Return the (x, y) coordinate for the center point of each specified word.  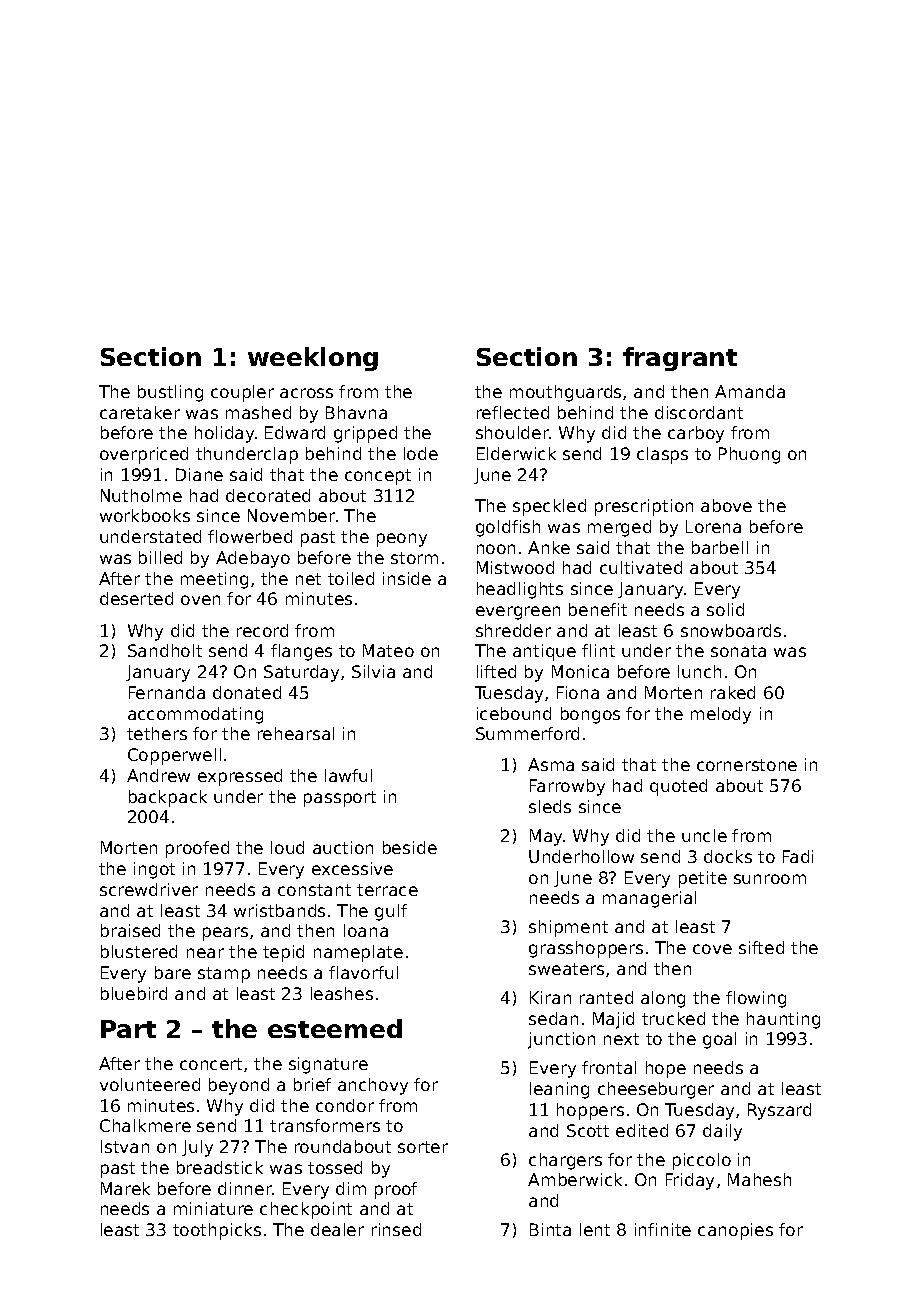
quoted (678, 787)
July (197, 1148)
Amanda (750, 391)
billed (160, 557)
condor (345, 1105)
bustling (170, 393)
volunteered (150, 1084)
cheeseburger (656, 1090)
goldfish (508, 528)
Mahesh (759, 1179)
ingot (154, 870)
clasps (662, 455)
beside (410, 847)
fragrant (680, 359)
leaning (559, 1090)
